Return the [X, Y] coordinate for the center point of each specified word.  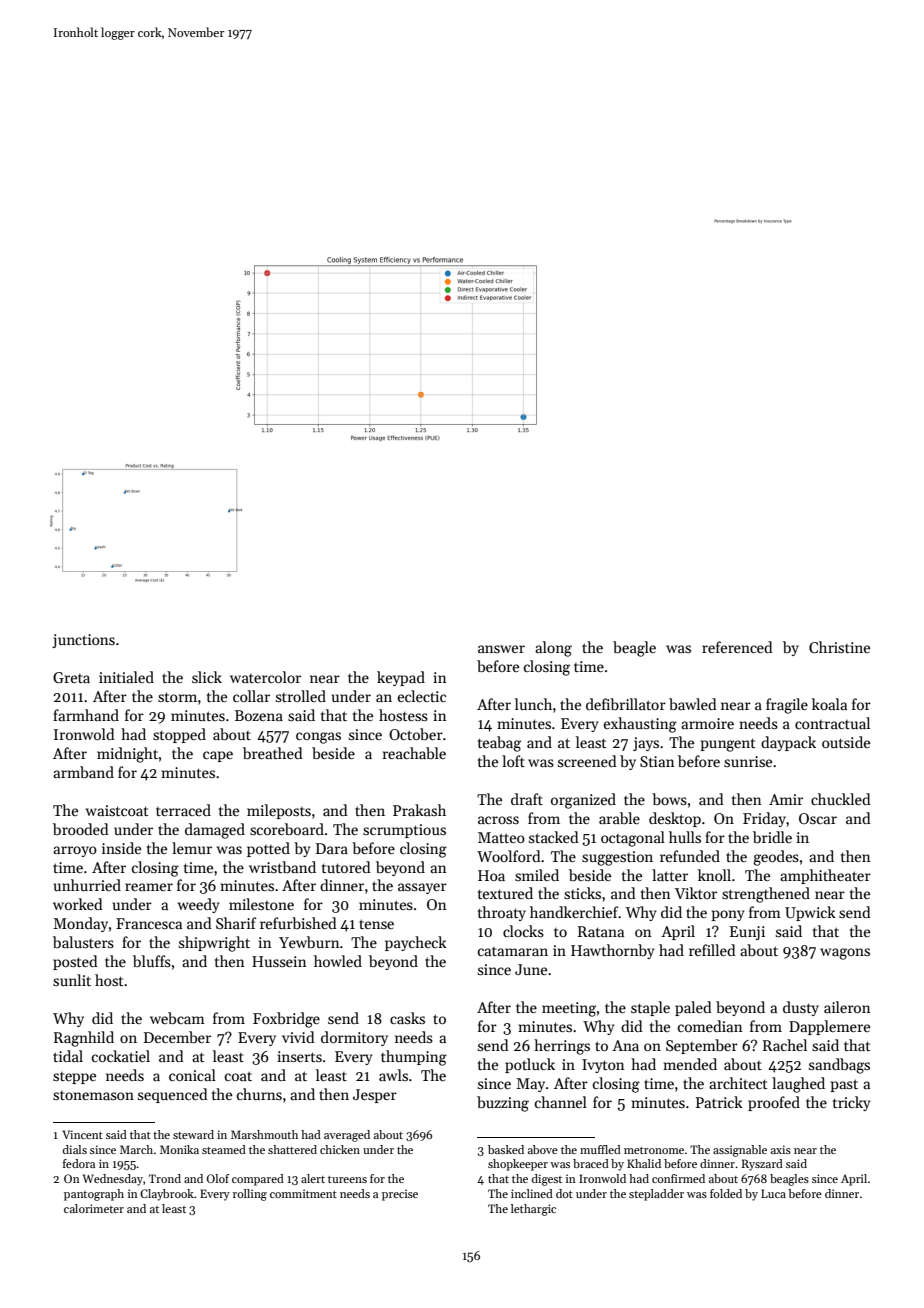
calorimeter [94, 1208]
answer [501, 649]
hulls [685, 837]
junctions [83, 641]
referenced [737, 647]
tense [376, 924]
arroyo [75, 851]
